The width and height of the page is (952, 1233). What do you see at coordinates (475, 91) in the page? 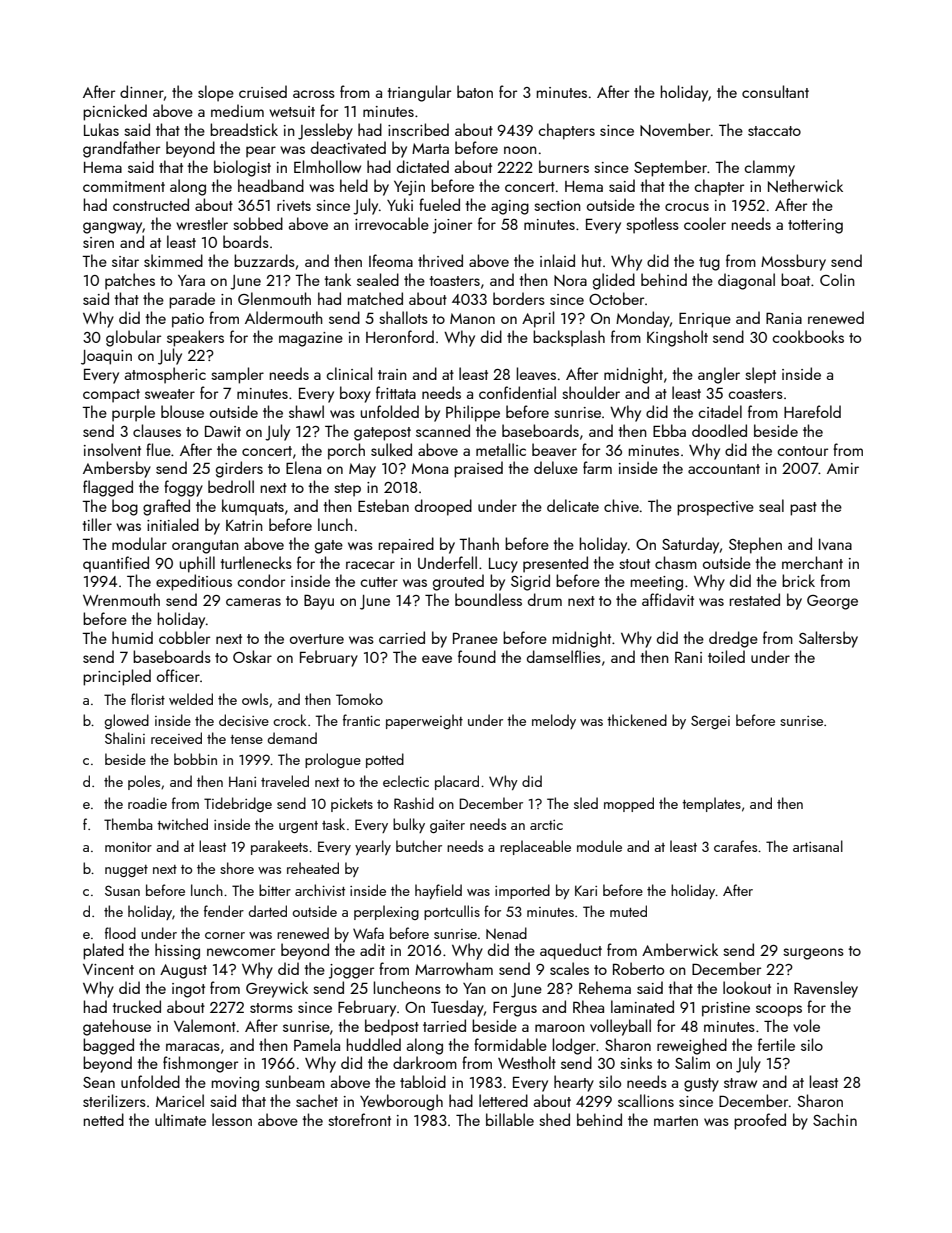
I see `baton` at bounding box center [475, 91].
